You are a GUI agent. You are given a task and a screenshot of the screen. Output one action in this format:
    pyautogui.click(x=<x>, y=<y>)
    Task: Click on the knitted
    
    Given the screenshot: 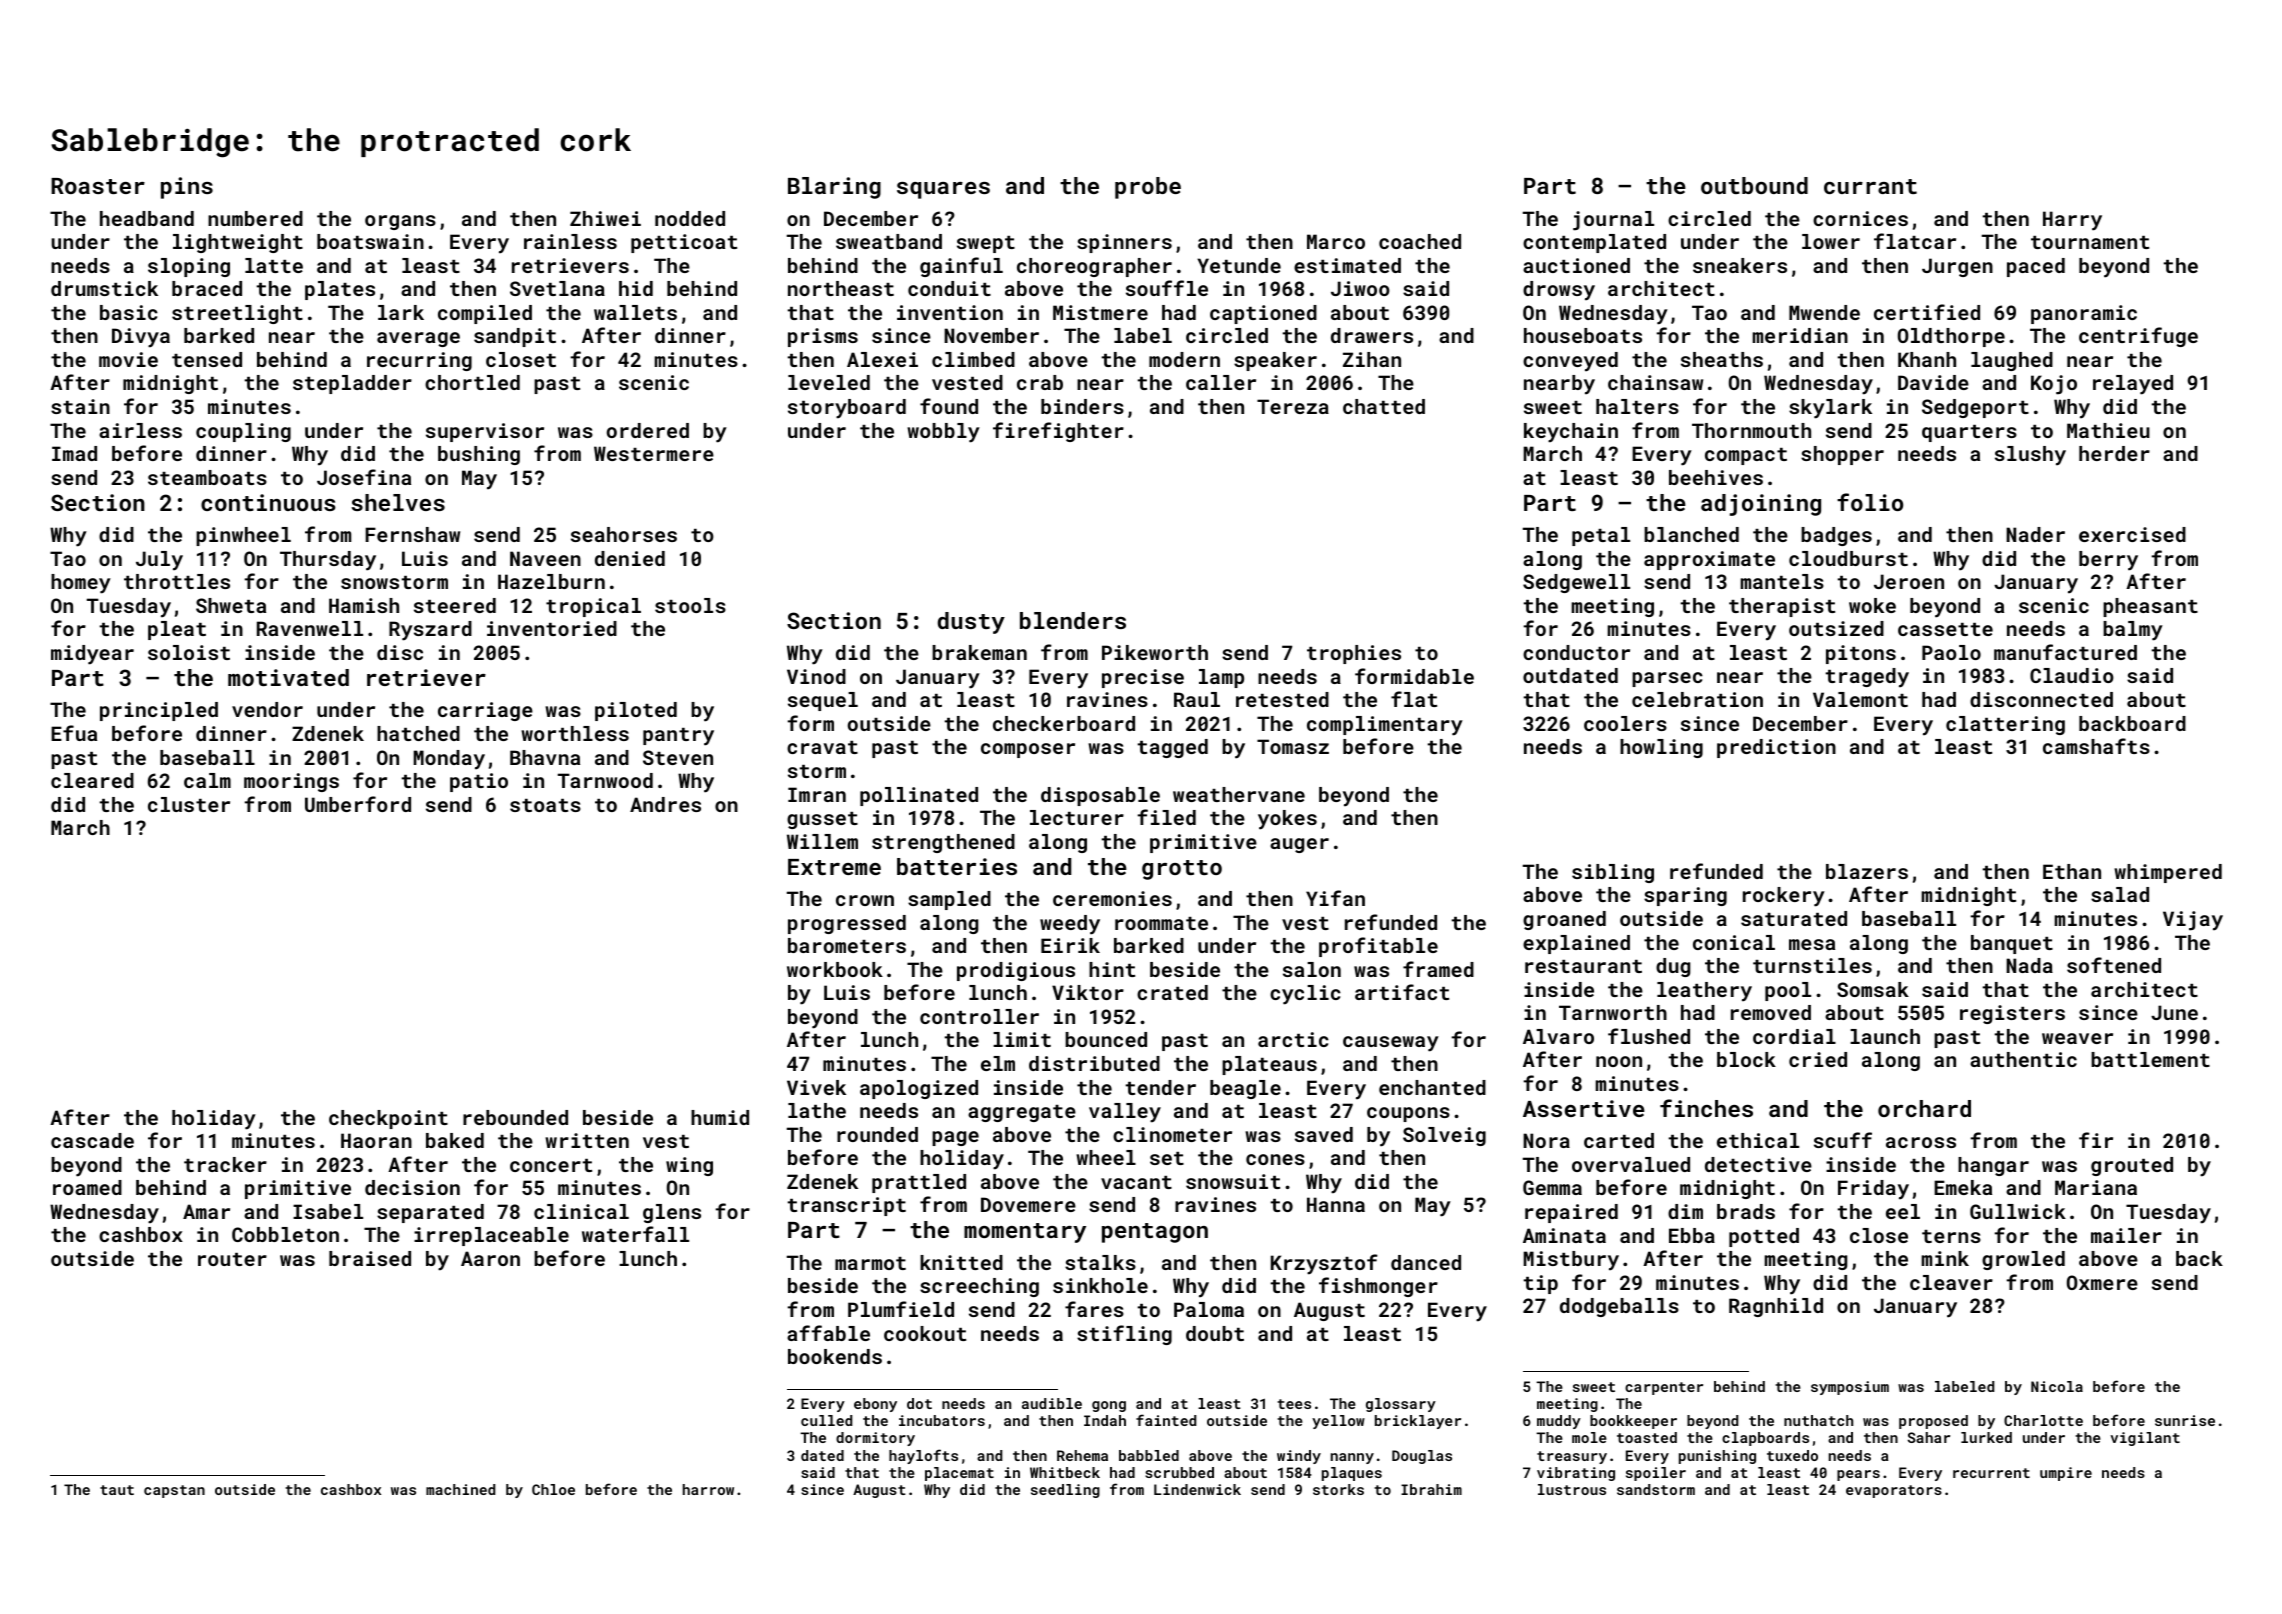 What is the action you would take?
    pyautogui.click(x=961, y=1262)
